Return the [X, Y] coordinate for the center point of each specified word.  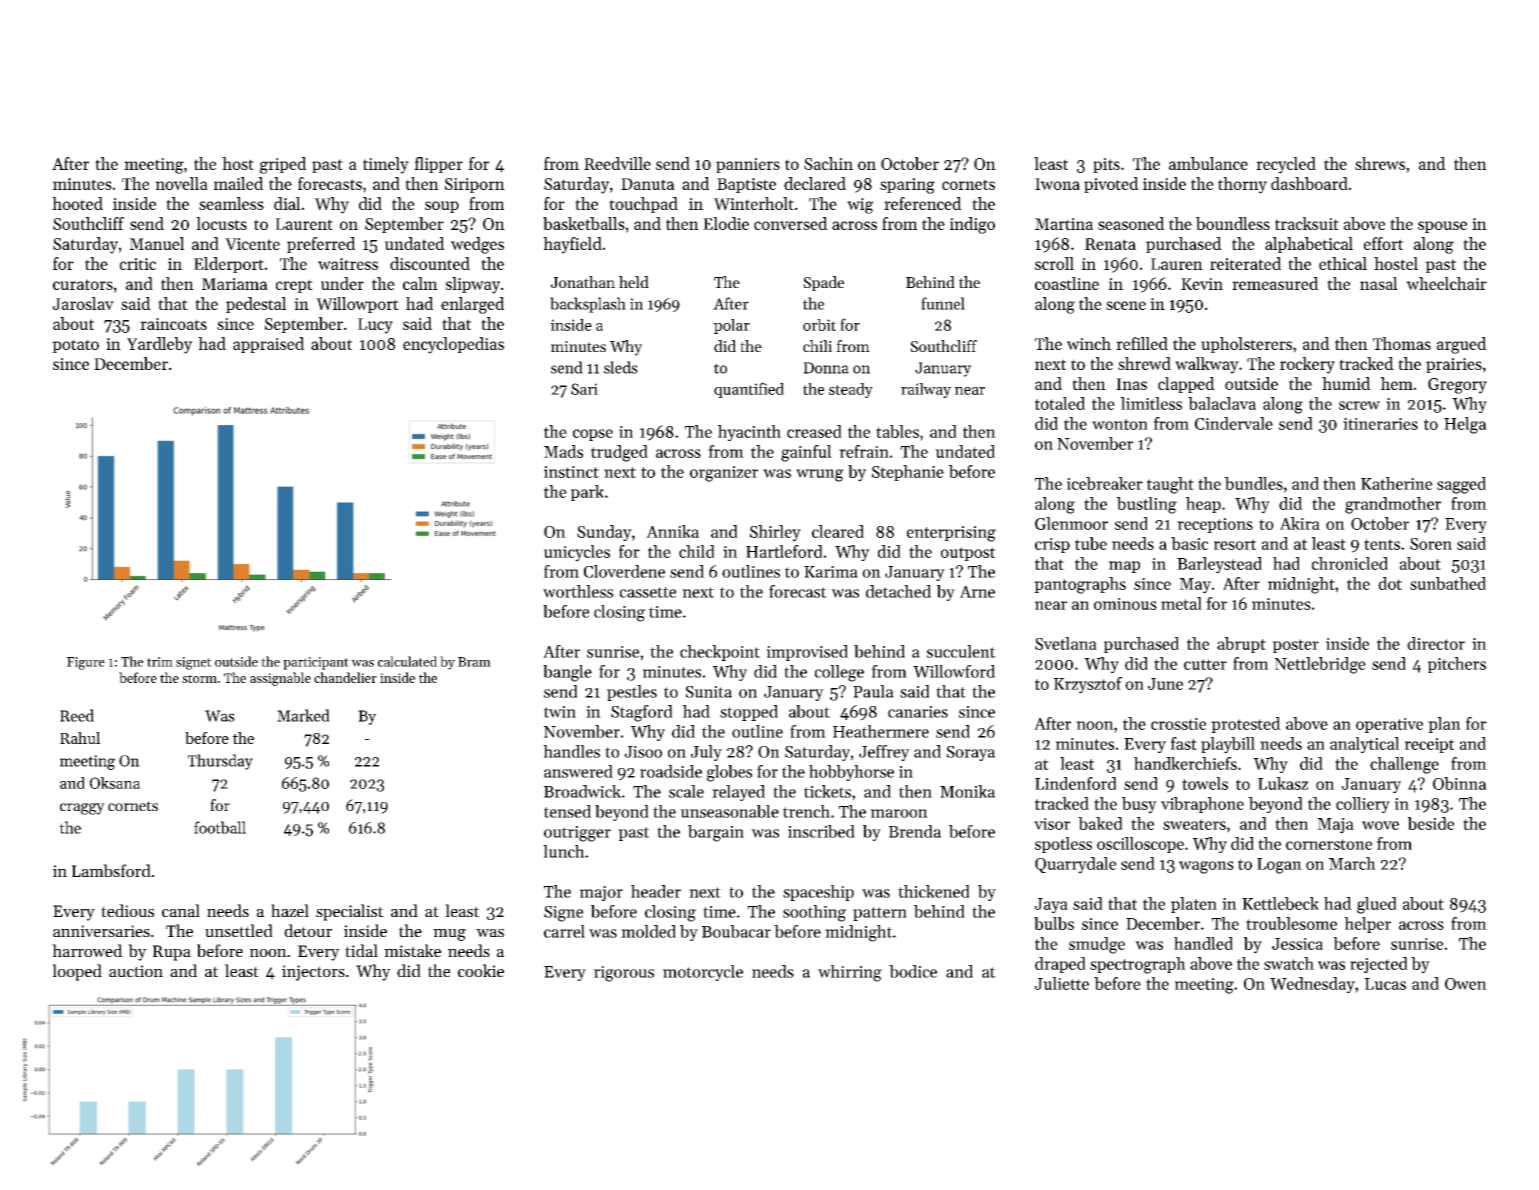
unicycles [577, 553]
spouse [1442, 227]
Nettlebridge [1320, 665]
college [839, 673]
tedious [127, 910]
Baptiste [746, 185]
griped [283, 165]
